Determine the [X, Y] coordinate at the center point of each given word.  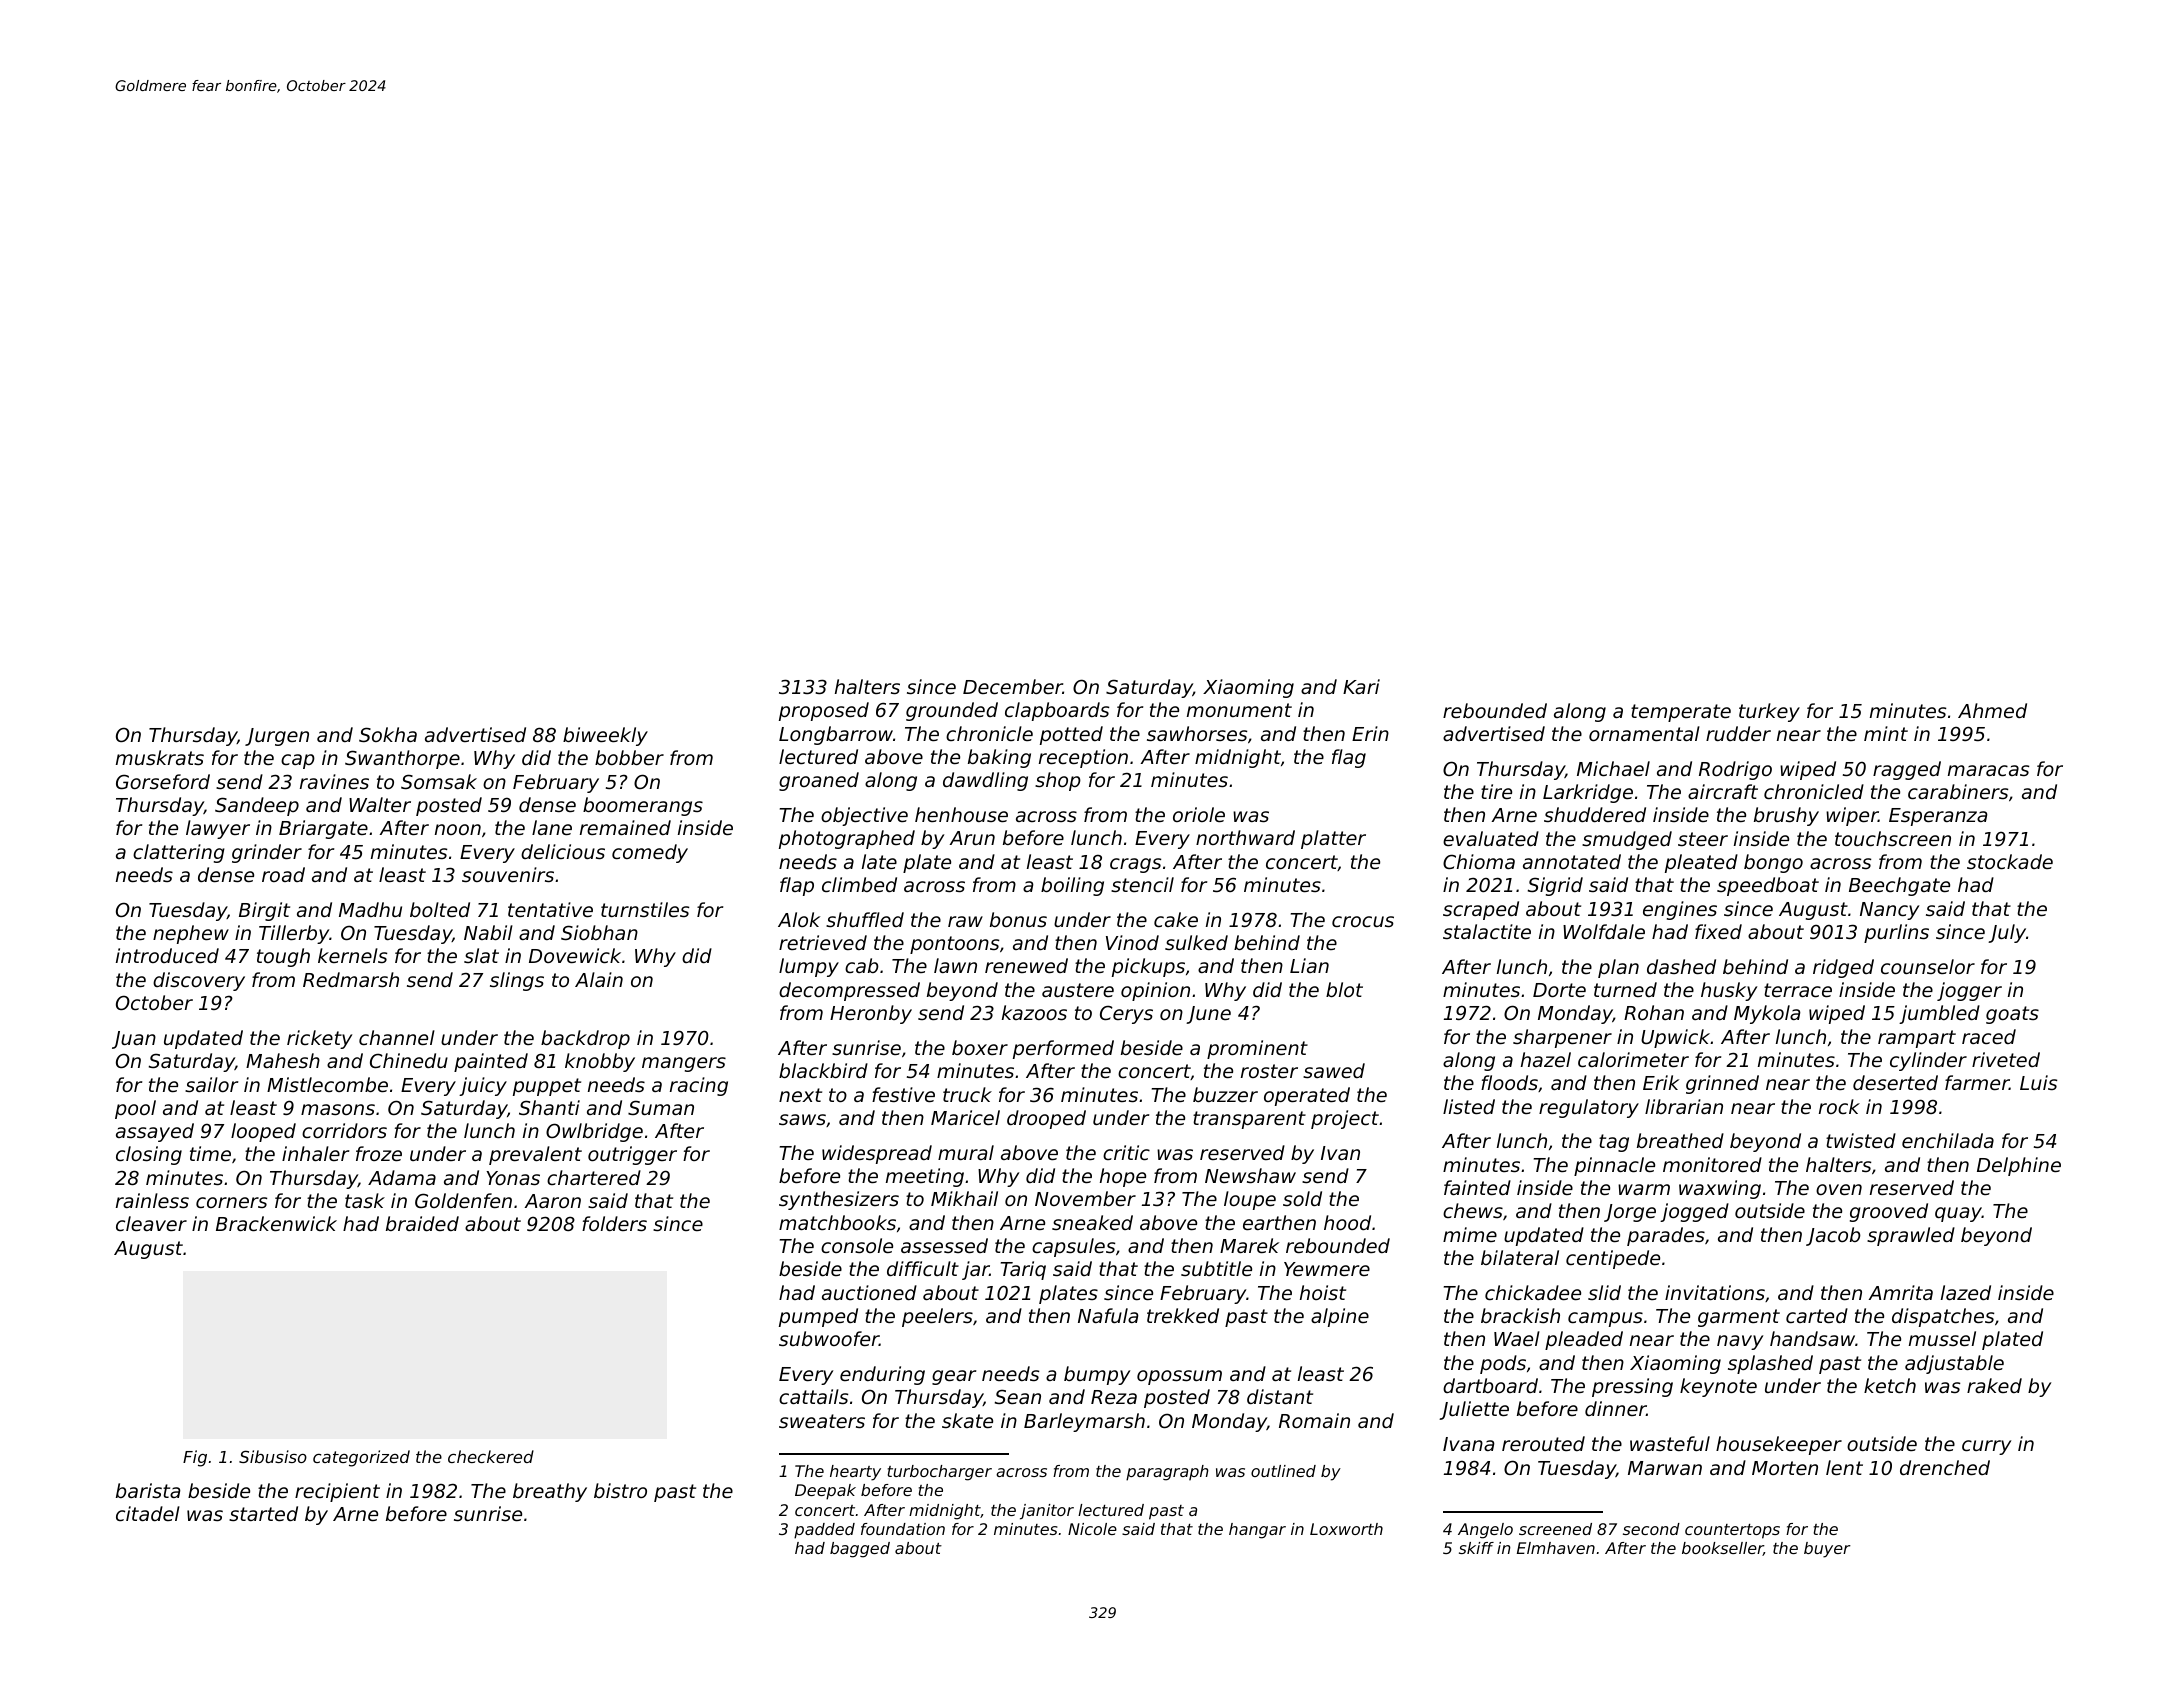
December [1013, 686]
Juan [134, 1040]
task [365, 1200]
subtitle [1216, 1268]
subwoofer [829, 1338]
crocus [1363, 921]
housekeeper [1779, 1445]
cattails [813, 1396]
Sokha [388, 734]
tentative [550, 909]
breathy [550, 1492]
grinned [1722, 1084]
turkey [1769, 712]
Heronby [871, 1014]
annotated [1572, 861]
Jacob [1833, 1236]
